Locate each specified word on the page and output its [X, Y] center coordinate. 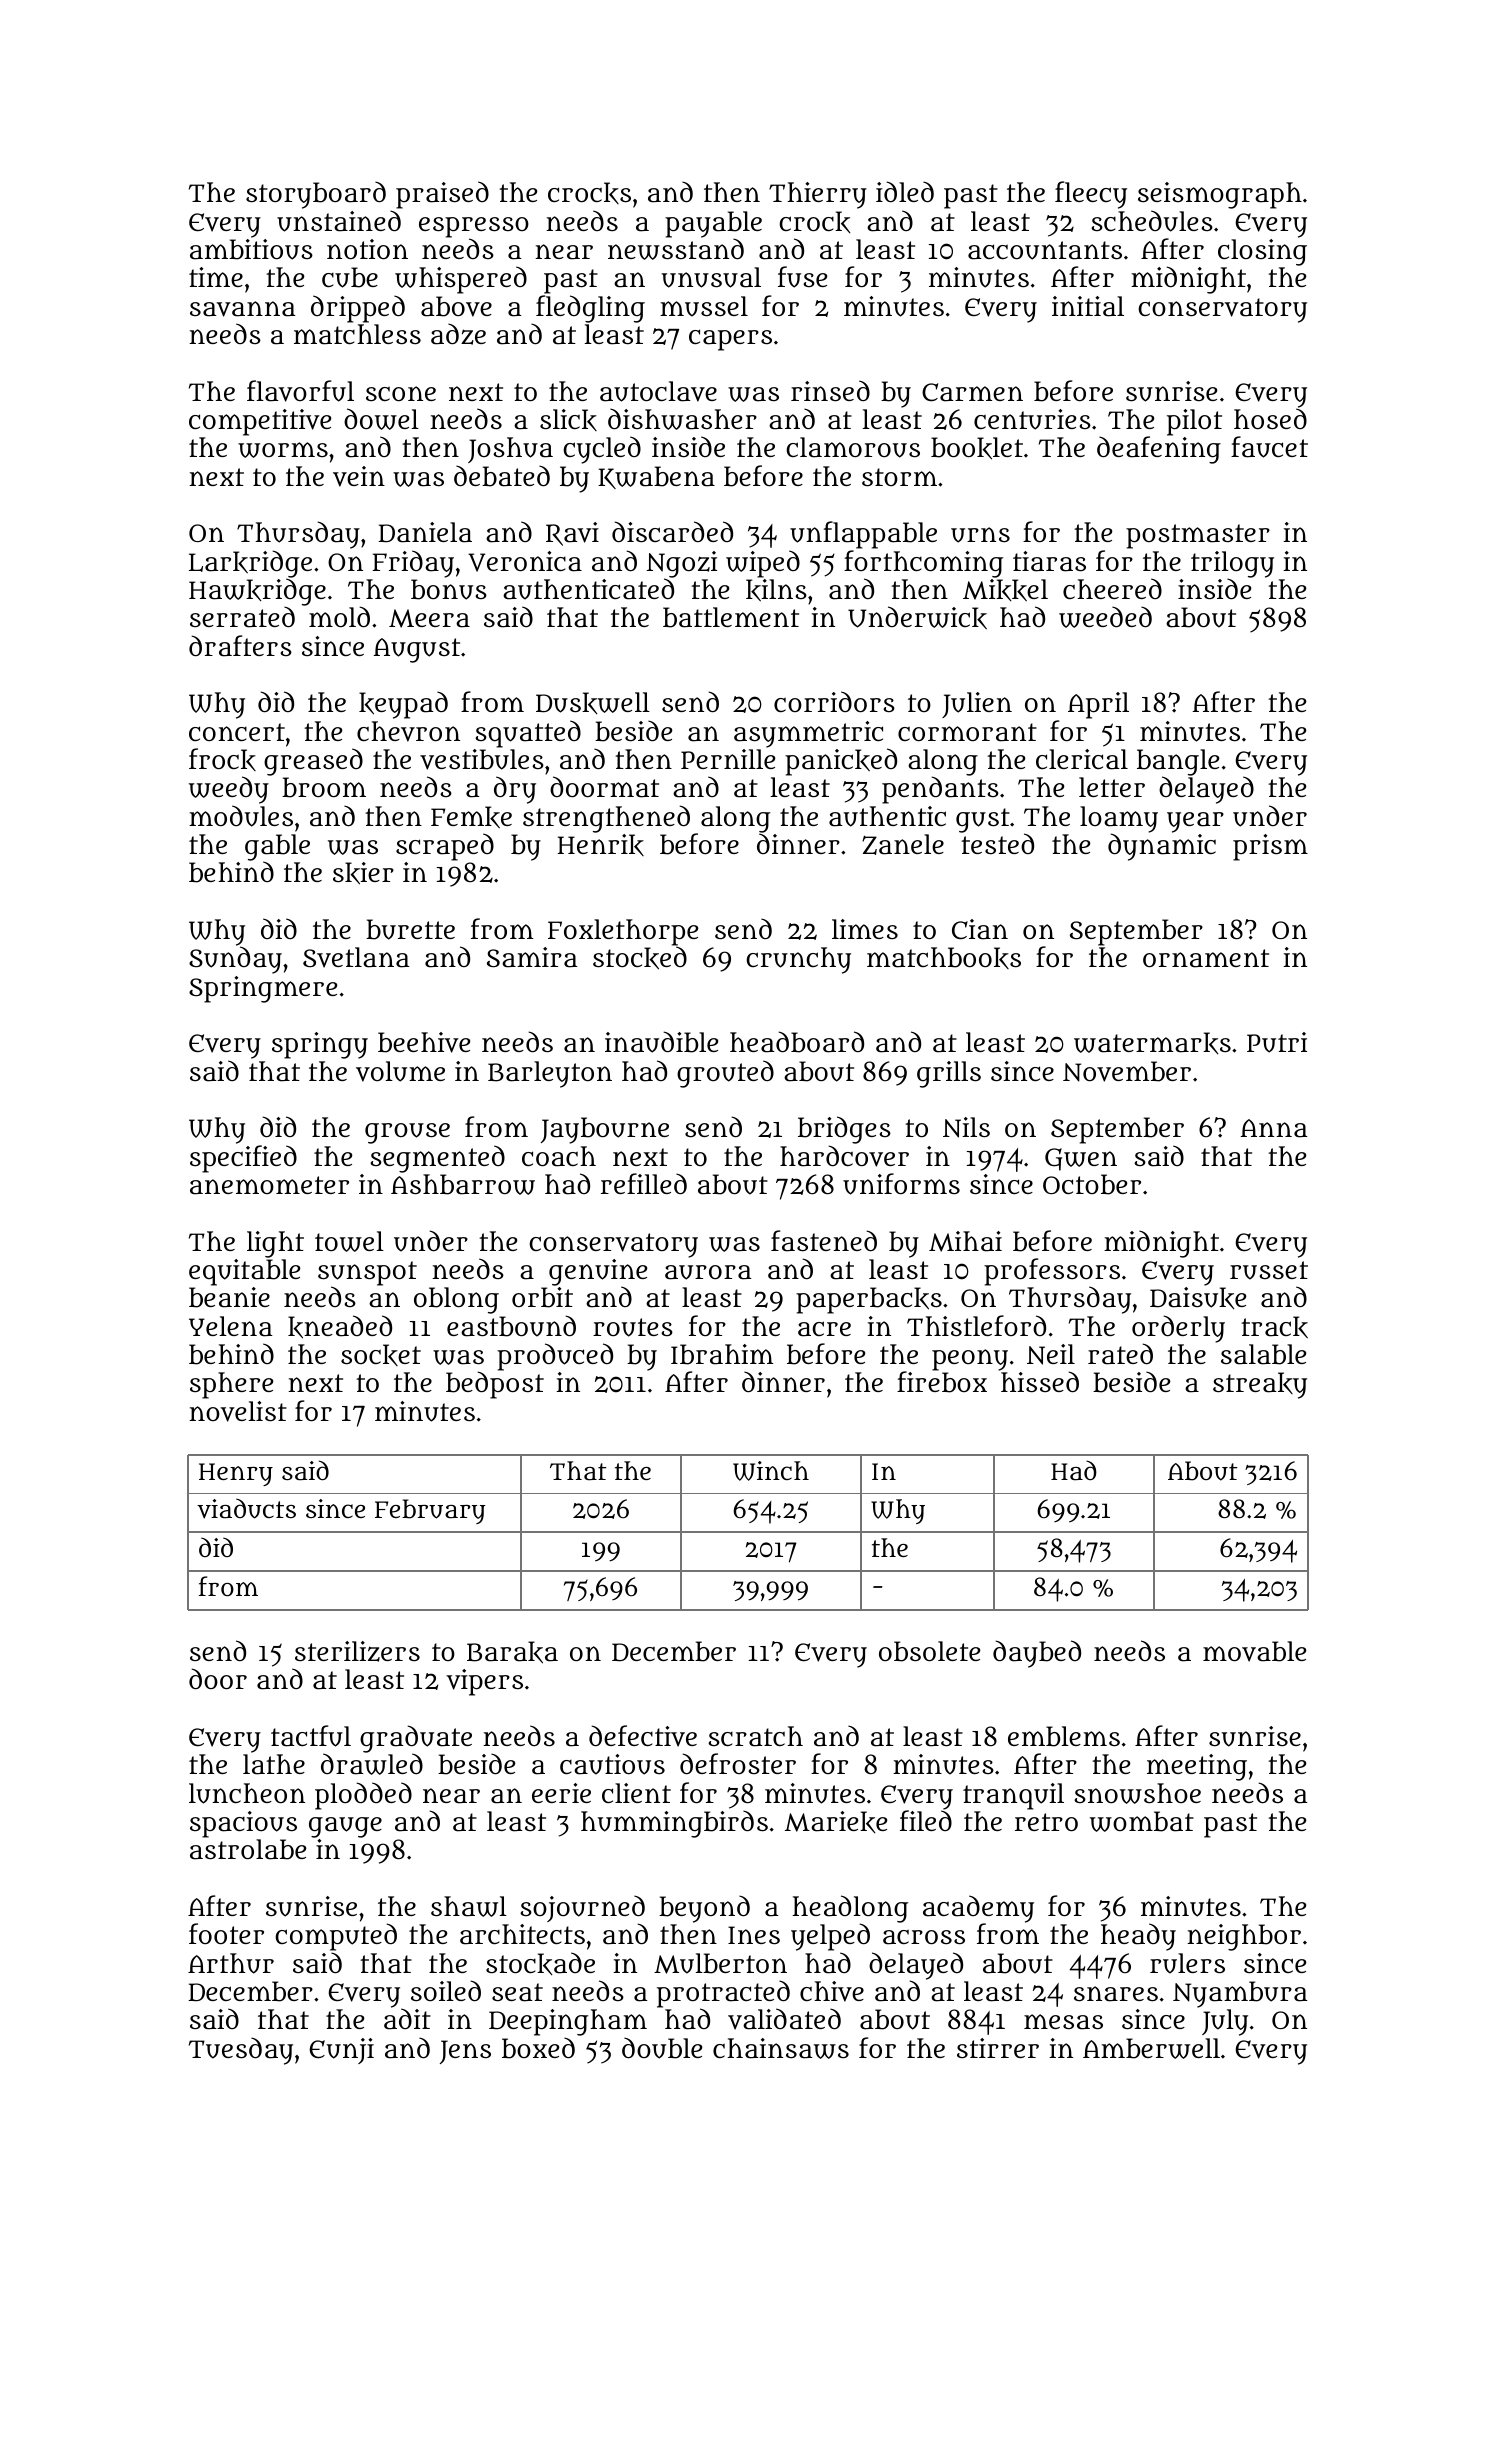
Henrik [601, 845]
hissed [1040, 1382]
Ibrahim [722, 1354]
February [430, 1511]
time [216, 277]
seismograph [1220, 195]
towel [349, 1241]
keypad [403, 705]
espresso [474, 227]
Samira [532, 957]
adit [407, 2019]
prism [1270, 847]
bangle [1178, 763]
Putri [1277, 1042]
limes [865, 929]
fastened [824, 1241]
